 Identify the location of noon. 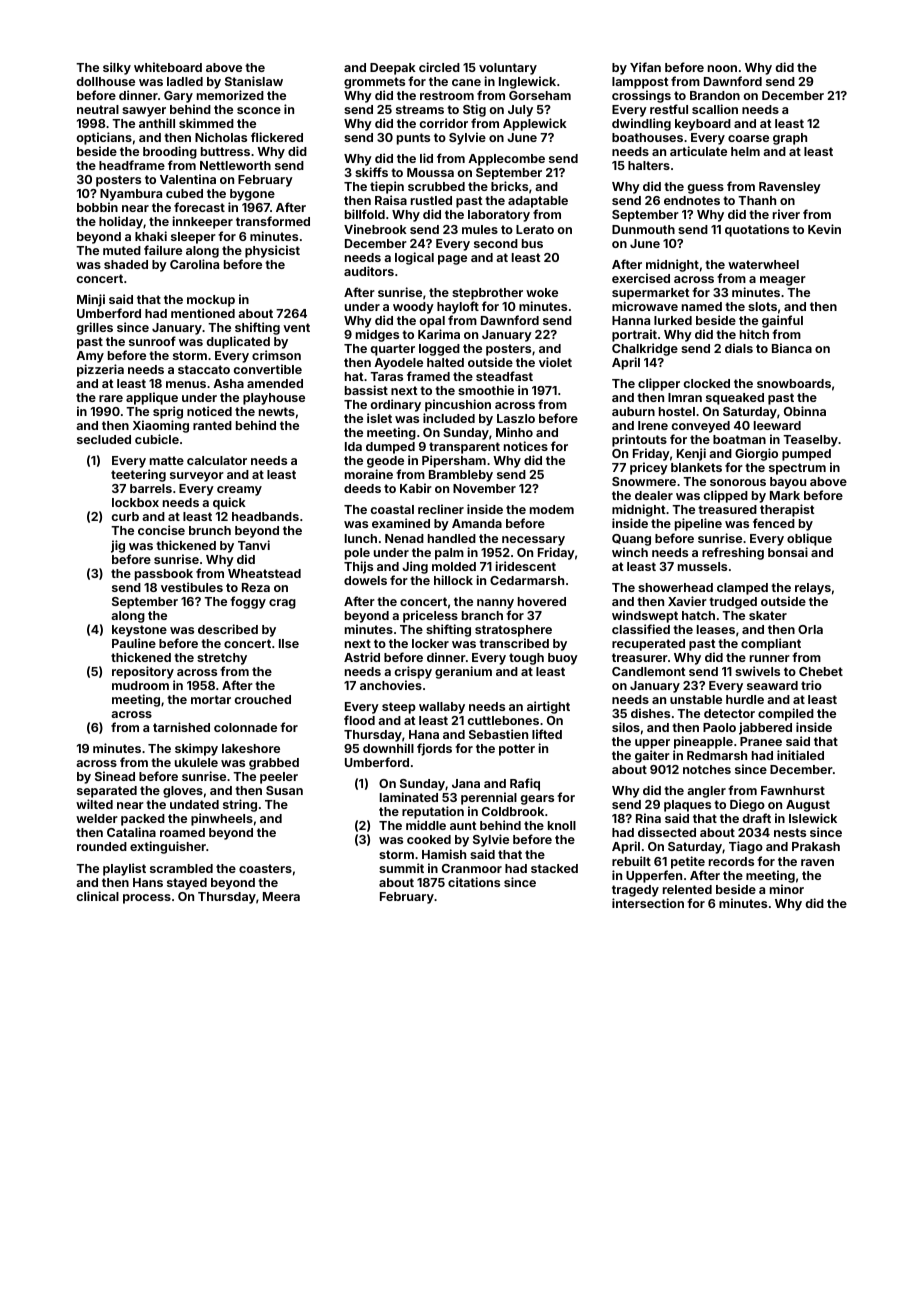
(722, 68).
